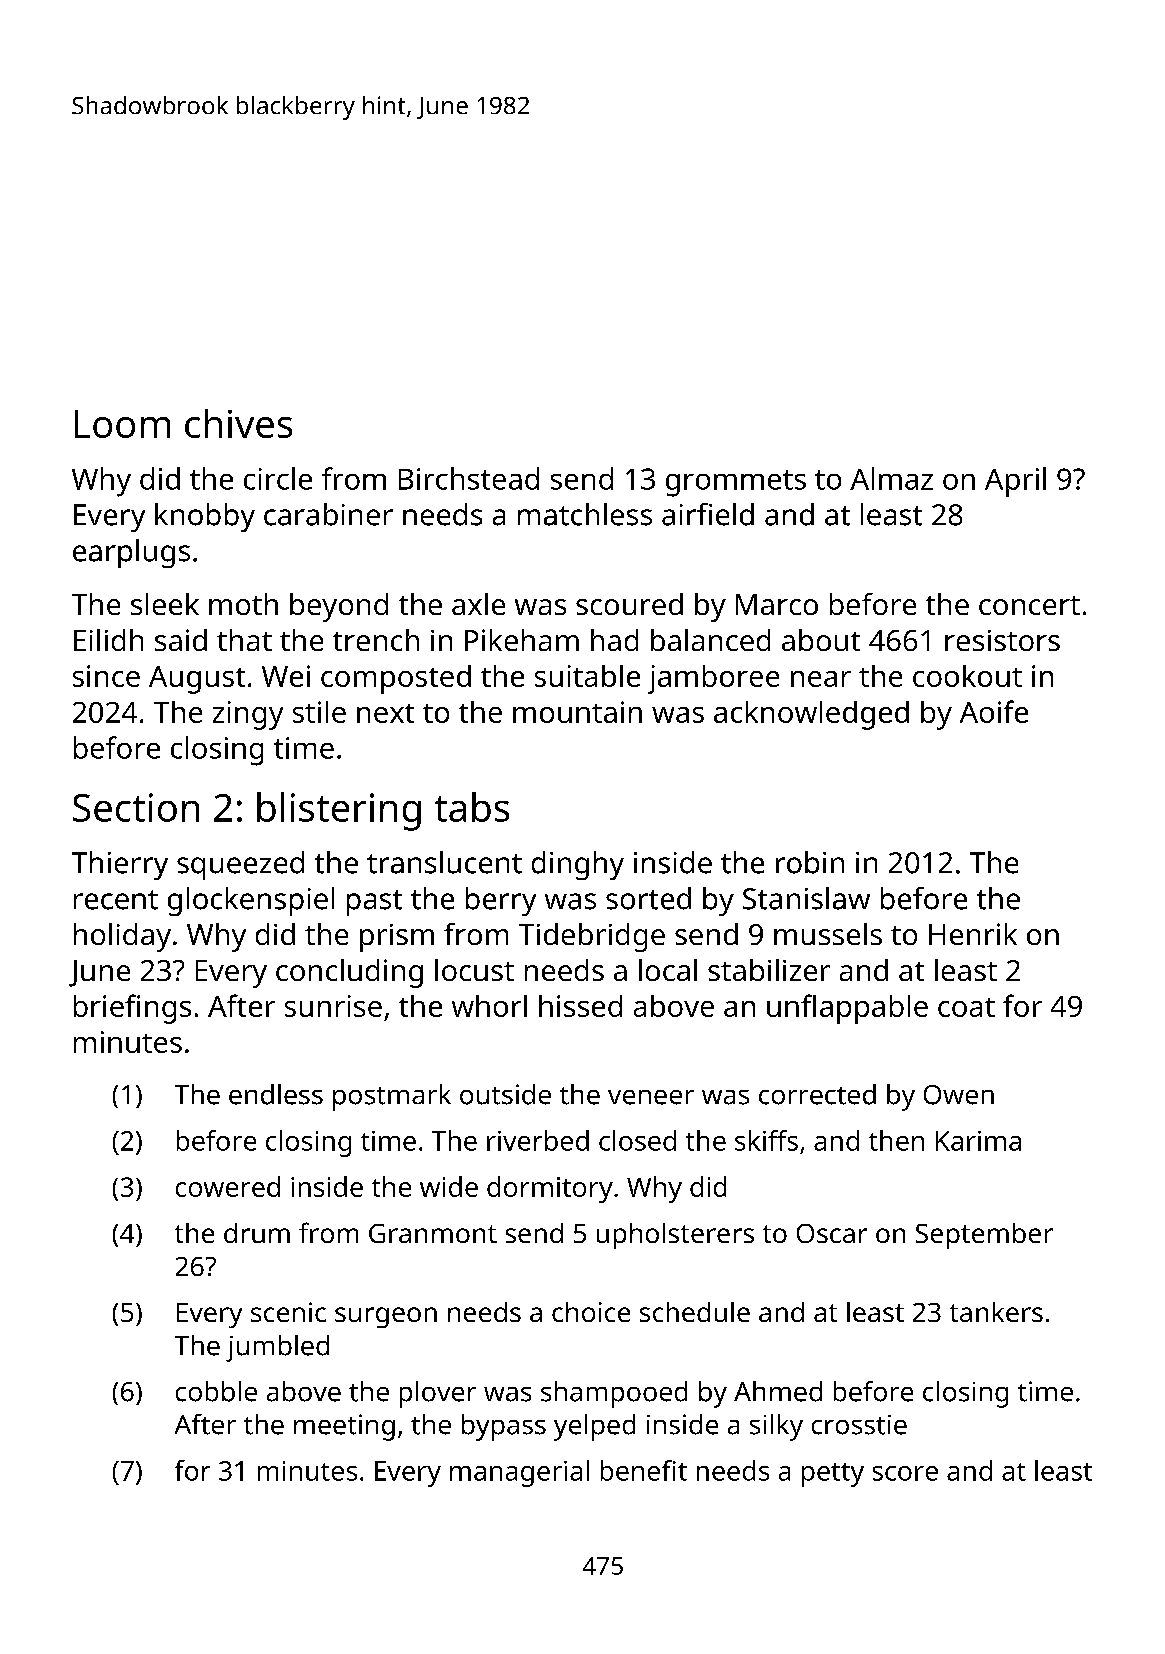  Describe the element at coordinates (905, 1473) in the screenshot. I see `score` at that location.
